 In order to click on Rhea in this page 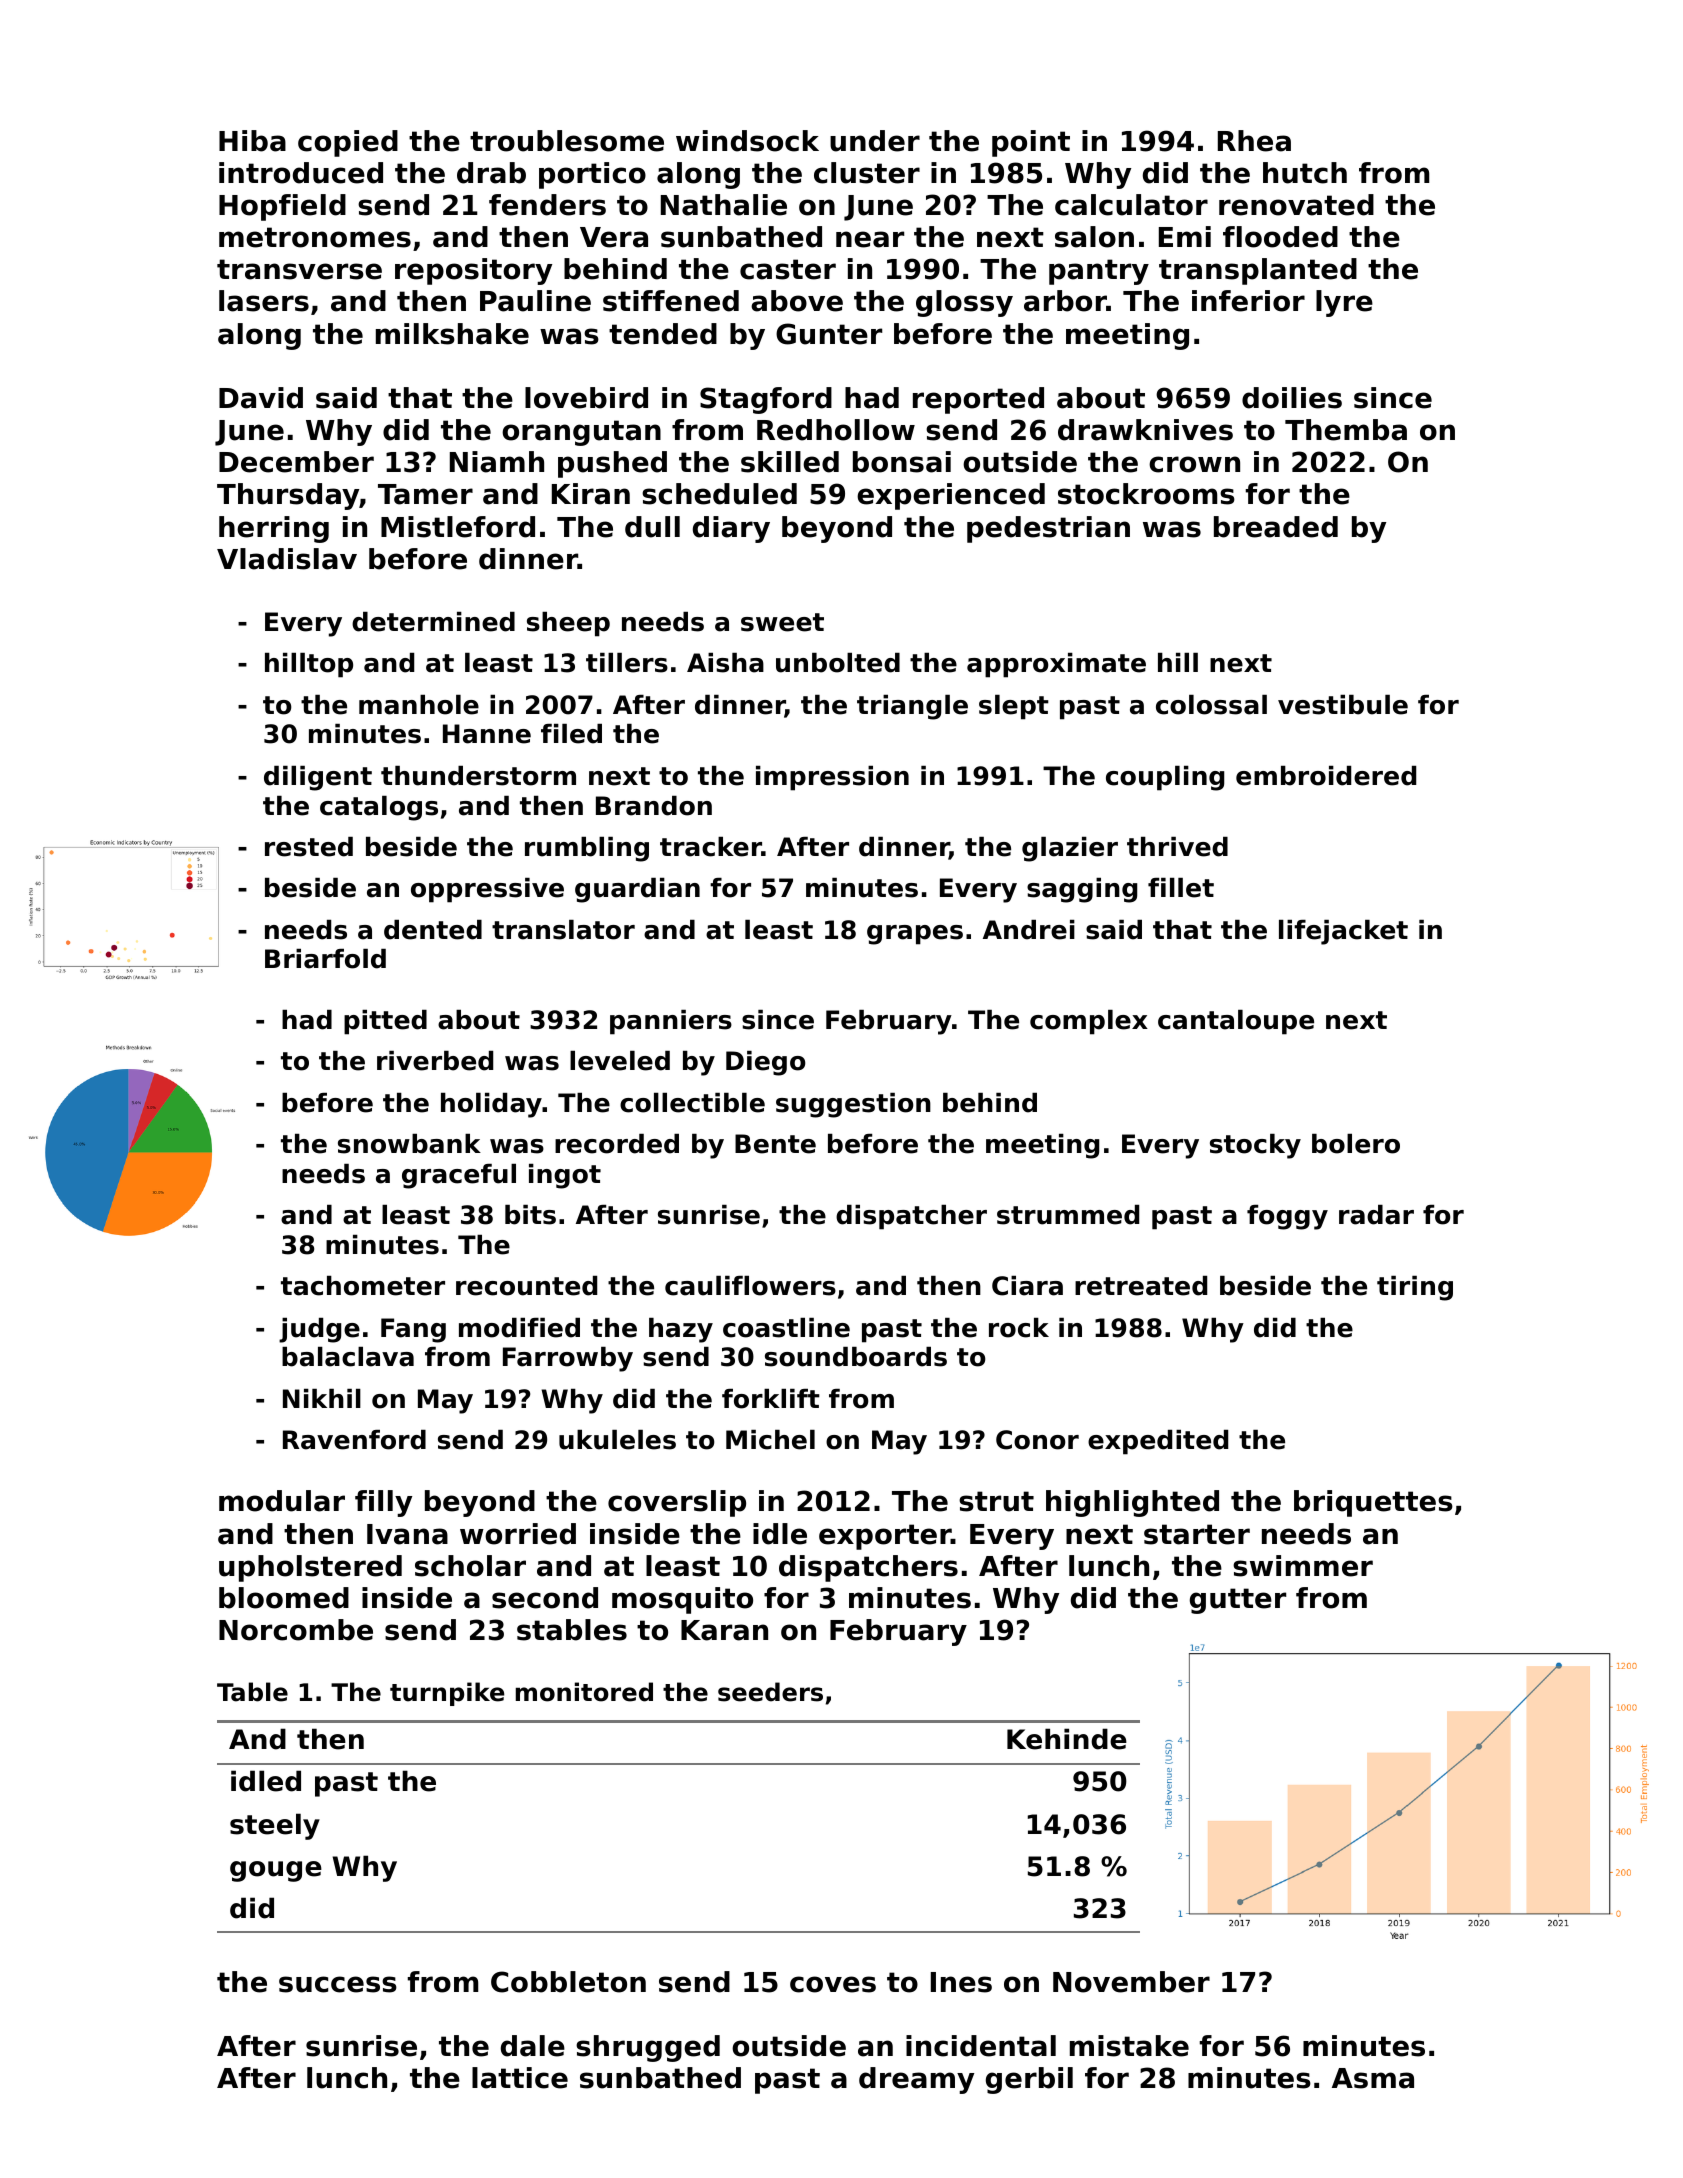, I will do `click(1254, 141)`.
